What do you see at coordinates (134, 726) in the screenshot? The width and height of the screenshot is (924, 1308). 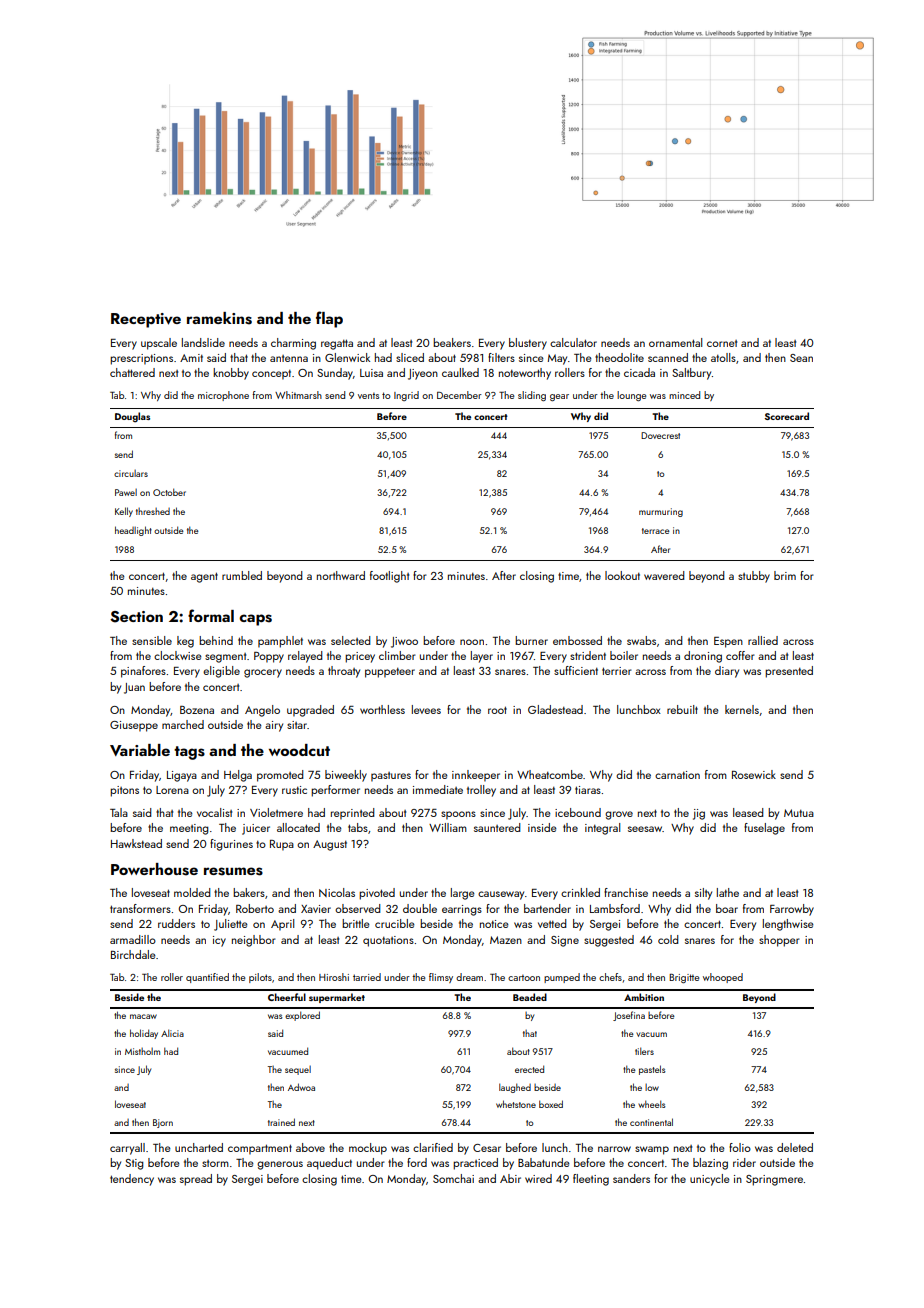 I see `Giuseppe` at bounding box center [134, 726].
